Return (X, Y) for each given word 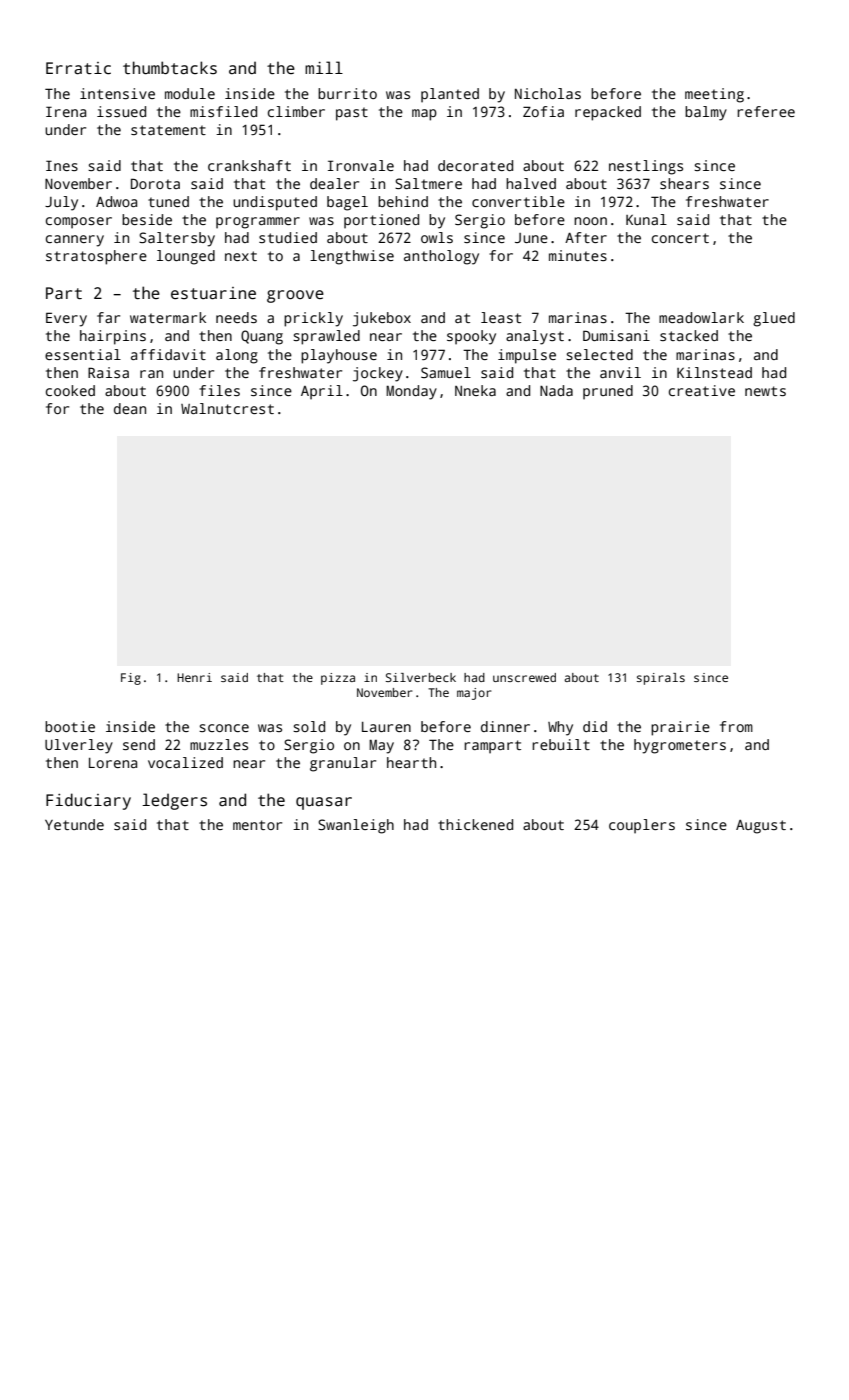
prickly (313, 319)
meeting (714, 95)
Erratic (78, 68)
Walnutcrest (227, 408)
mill (324, 67)
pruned (608, 392)
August (761, 827)
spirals (661, 679)
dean (130, 408)
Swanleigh (356, 826)
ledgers (174, 801)
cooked (70, 390)
